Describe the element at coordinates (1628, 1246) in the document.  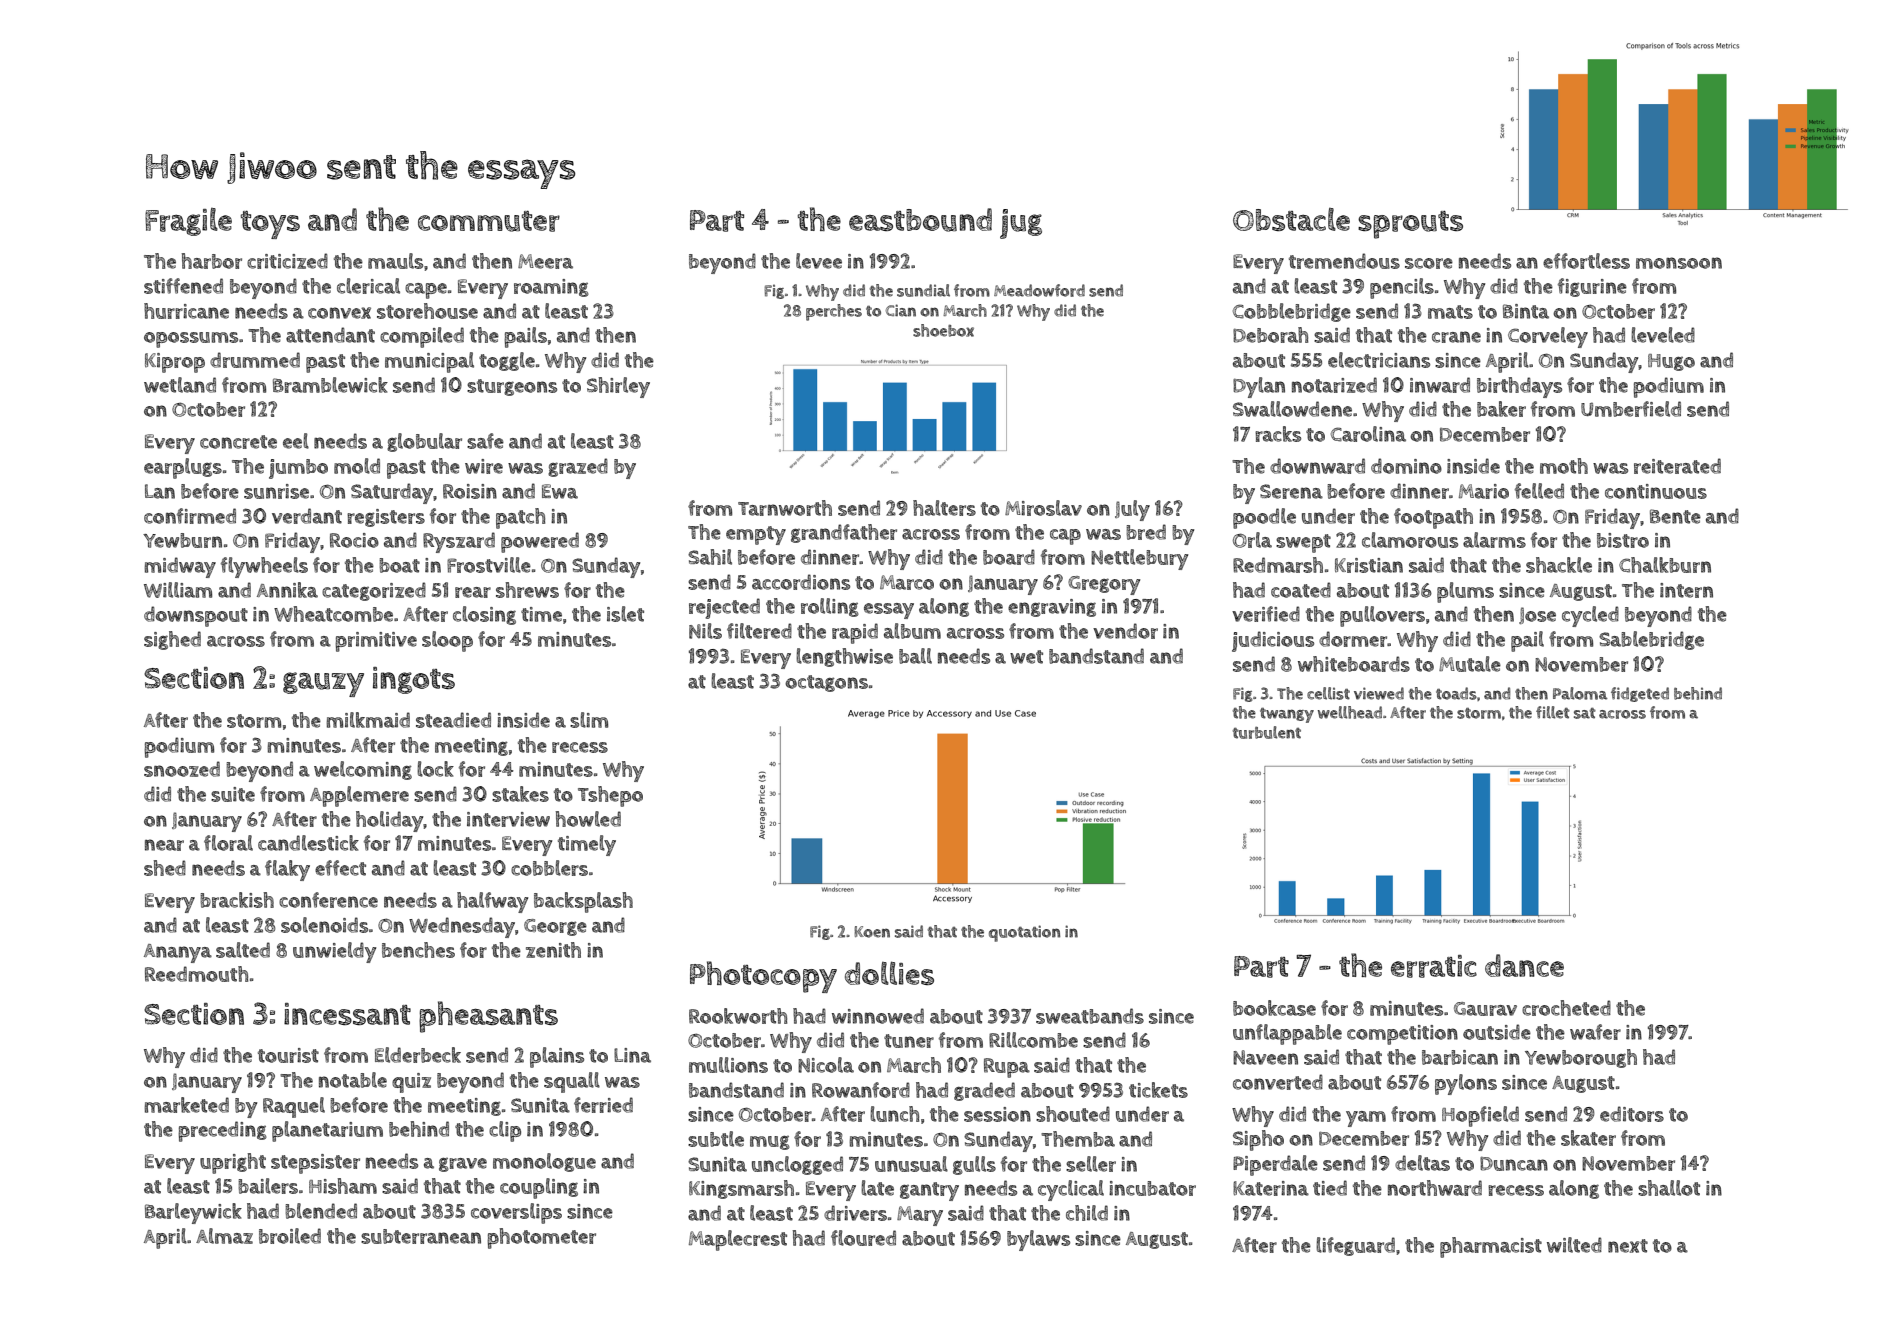
I see `next` at that location.
